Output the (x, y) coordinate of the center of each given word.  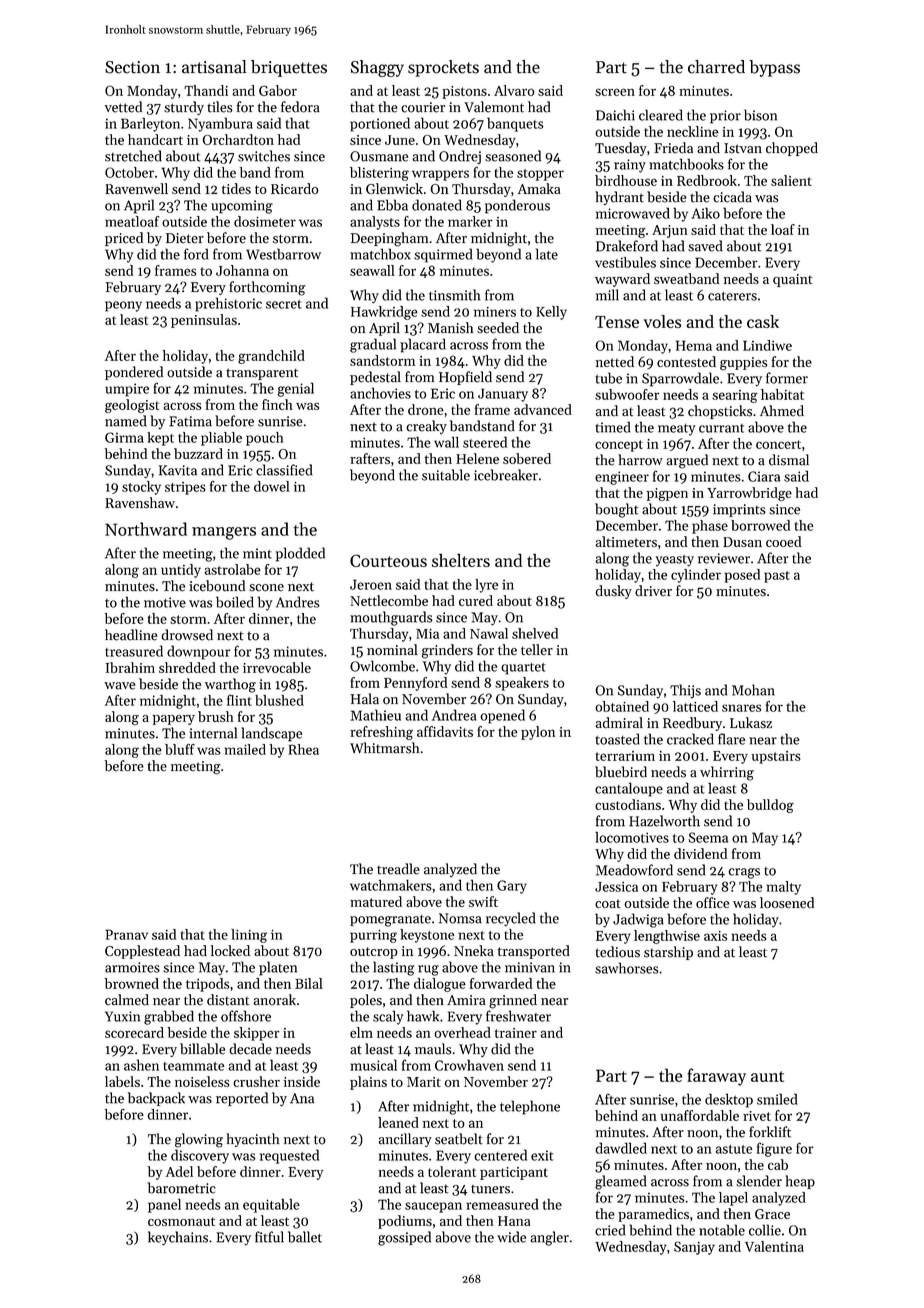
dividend (700, 853)
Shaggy (377, 68)
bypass (774, 68)
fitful (269, 1237)
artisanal (214, 67)
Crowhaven (469, 1065)
